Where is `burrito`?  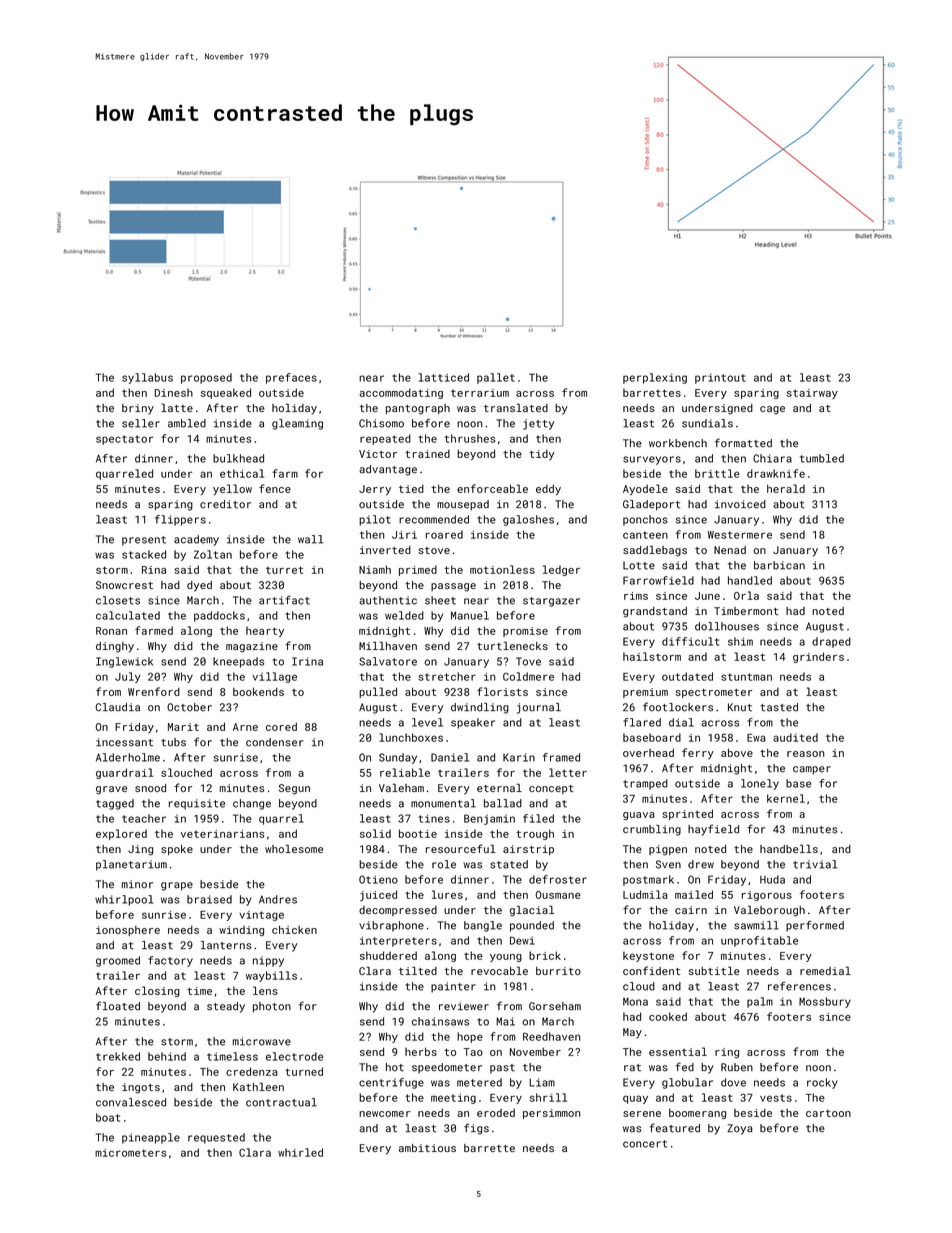
burrito is located at coordinates (558, 971).
